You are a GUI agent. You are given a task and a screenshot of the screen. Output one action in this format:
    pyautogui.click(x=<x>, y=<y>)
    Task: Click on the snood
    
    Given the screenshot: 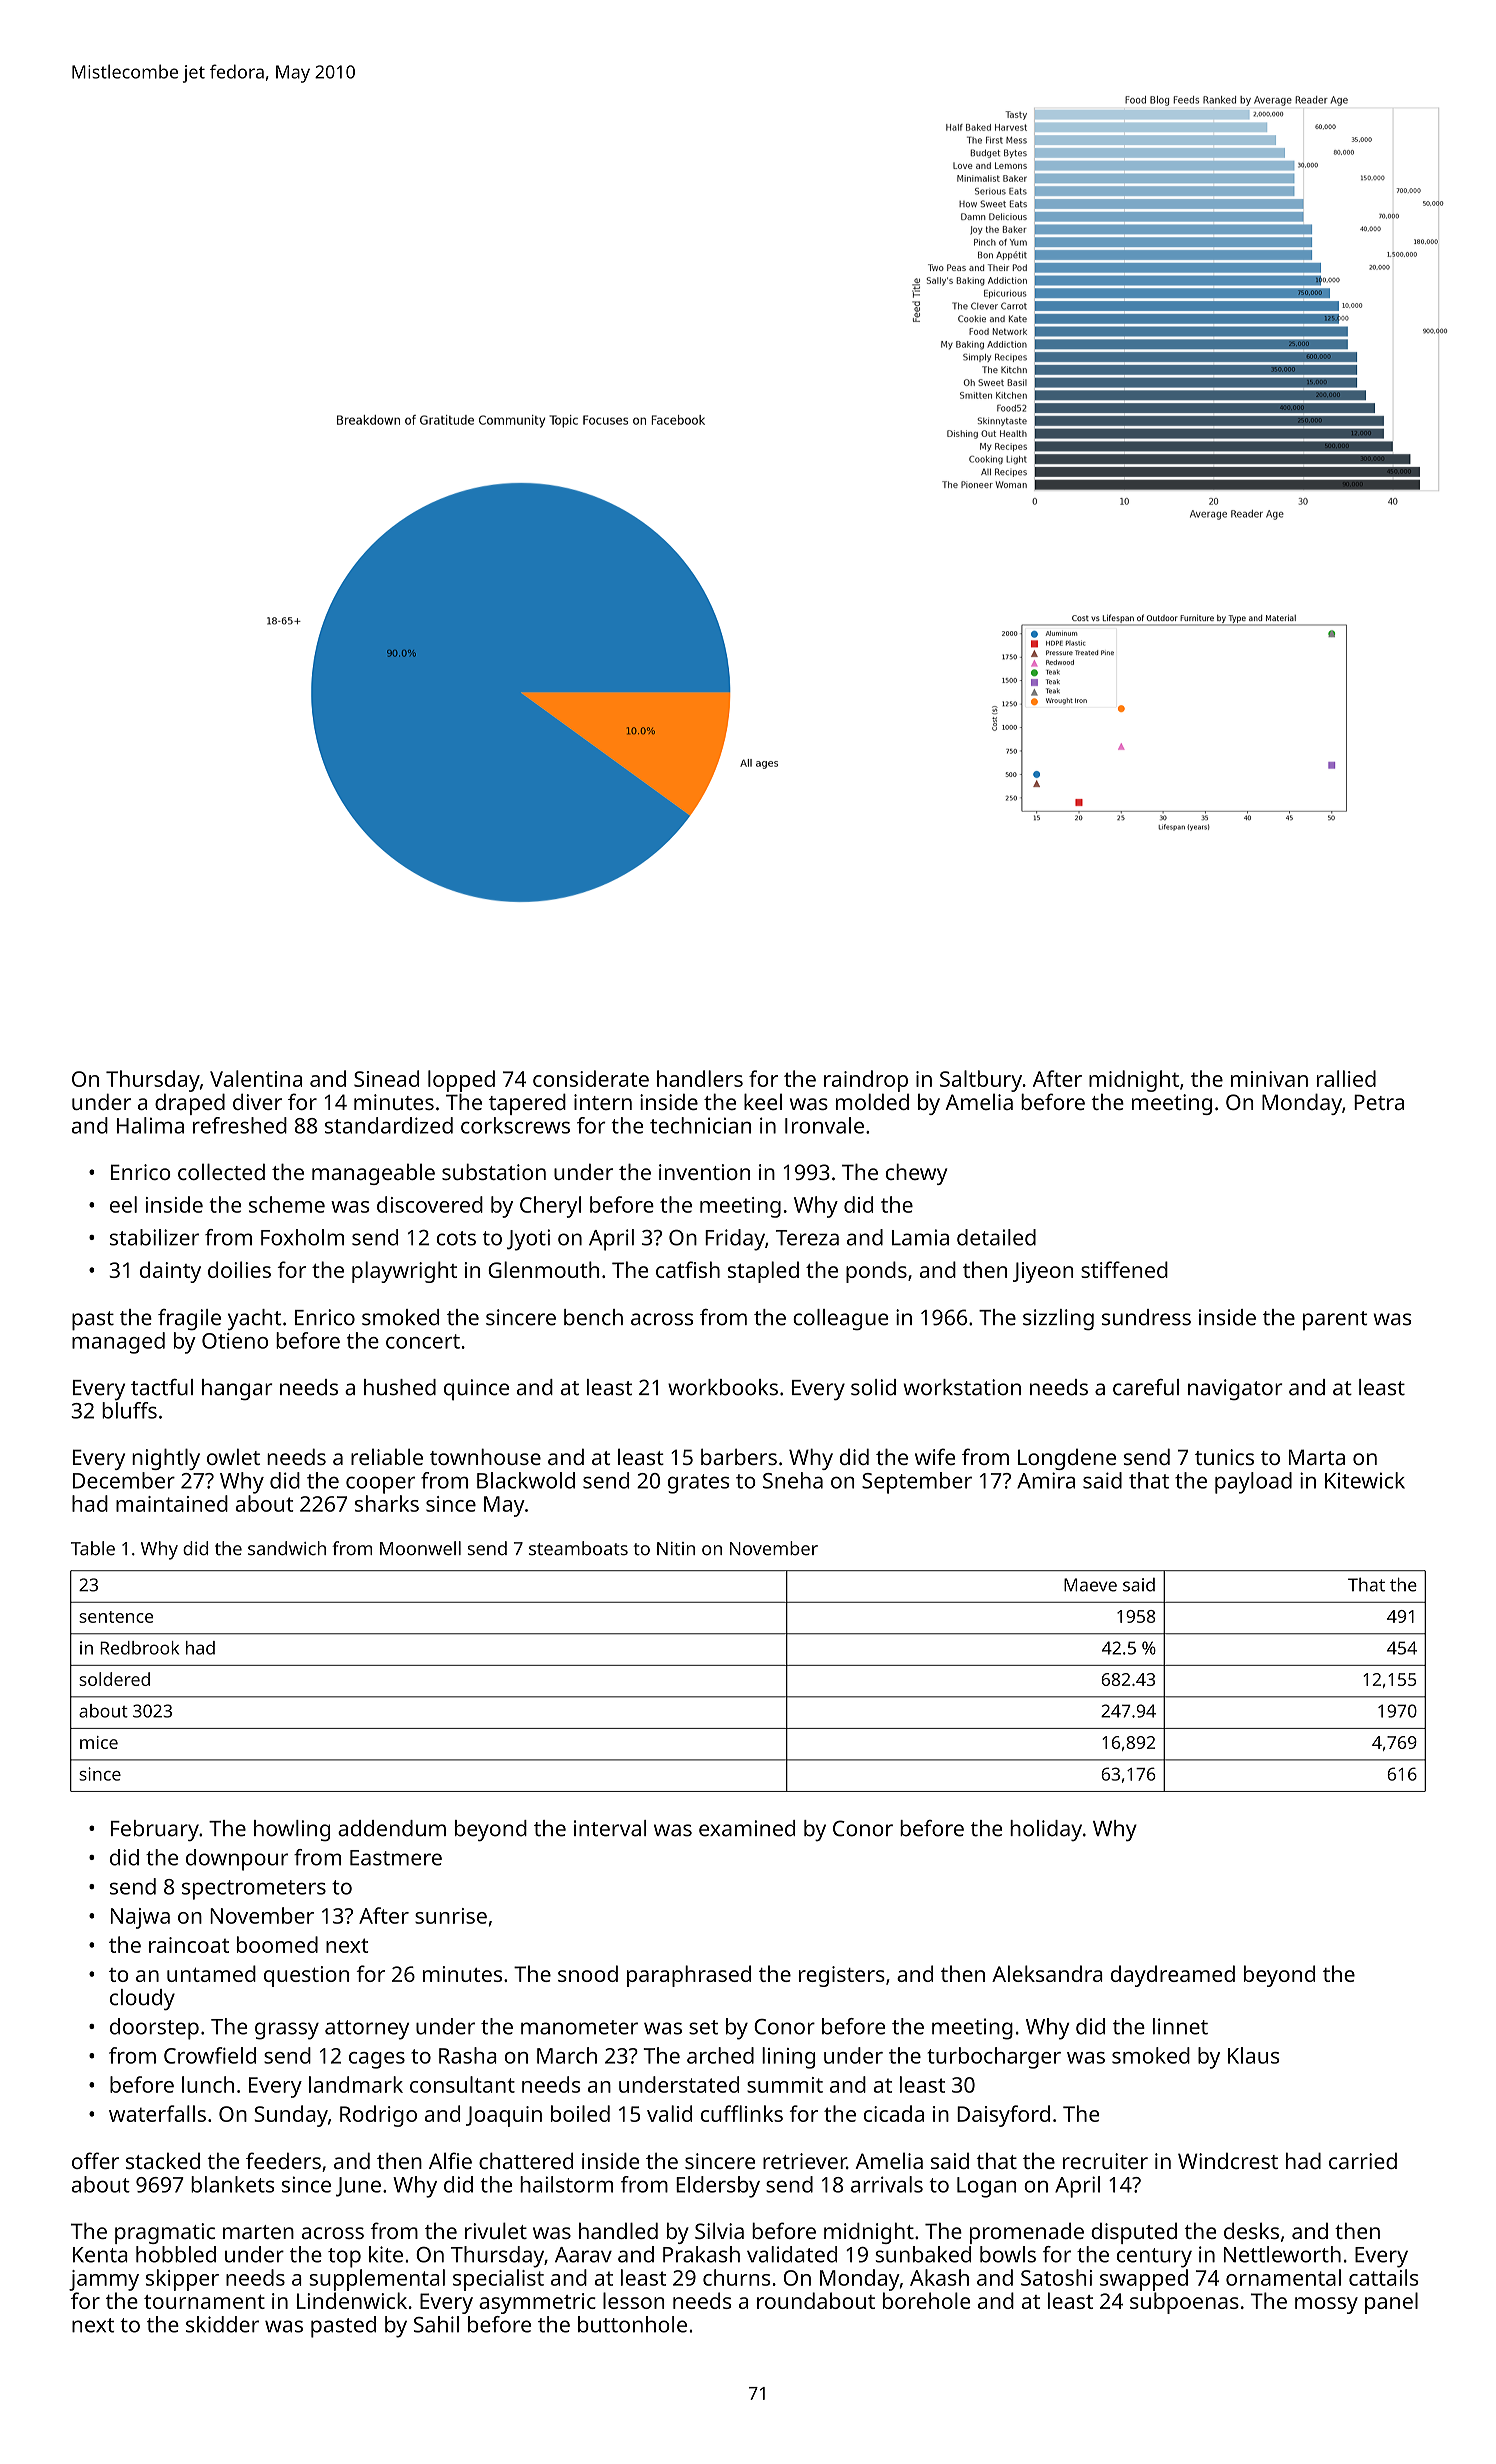 What is the action you would take?
    pyautogui.click(x=588, y=1973)
